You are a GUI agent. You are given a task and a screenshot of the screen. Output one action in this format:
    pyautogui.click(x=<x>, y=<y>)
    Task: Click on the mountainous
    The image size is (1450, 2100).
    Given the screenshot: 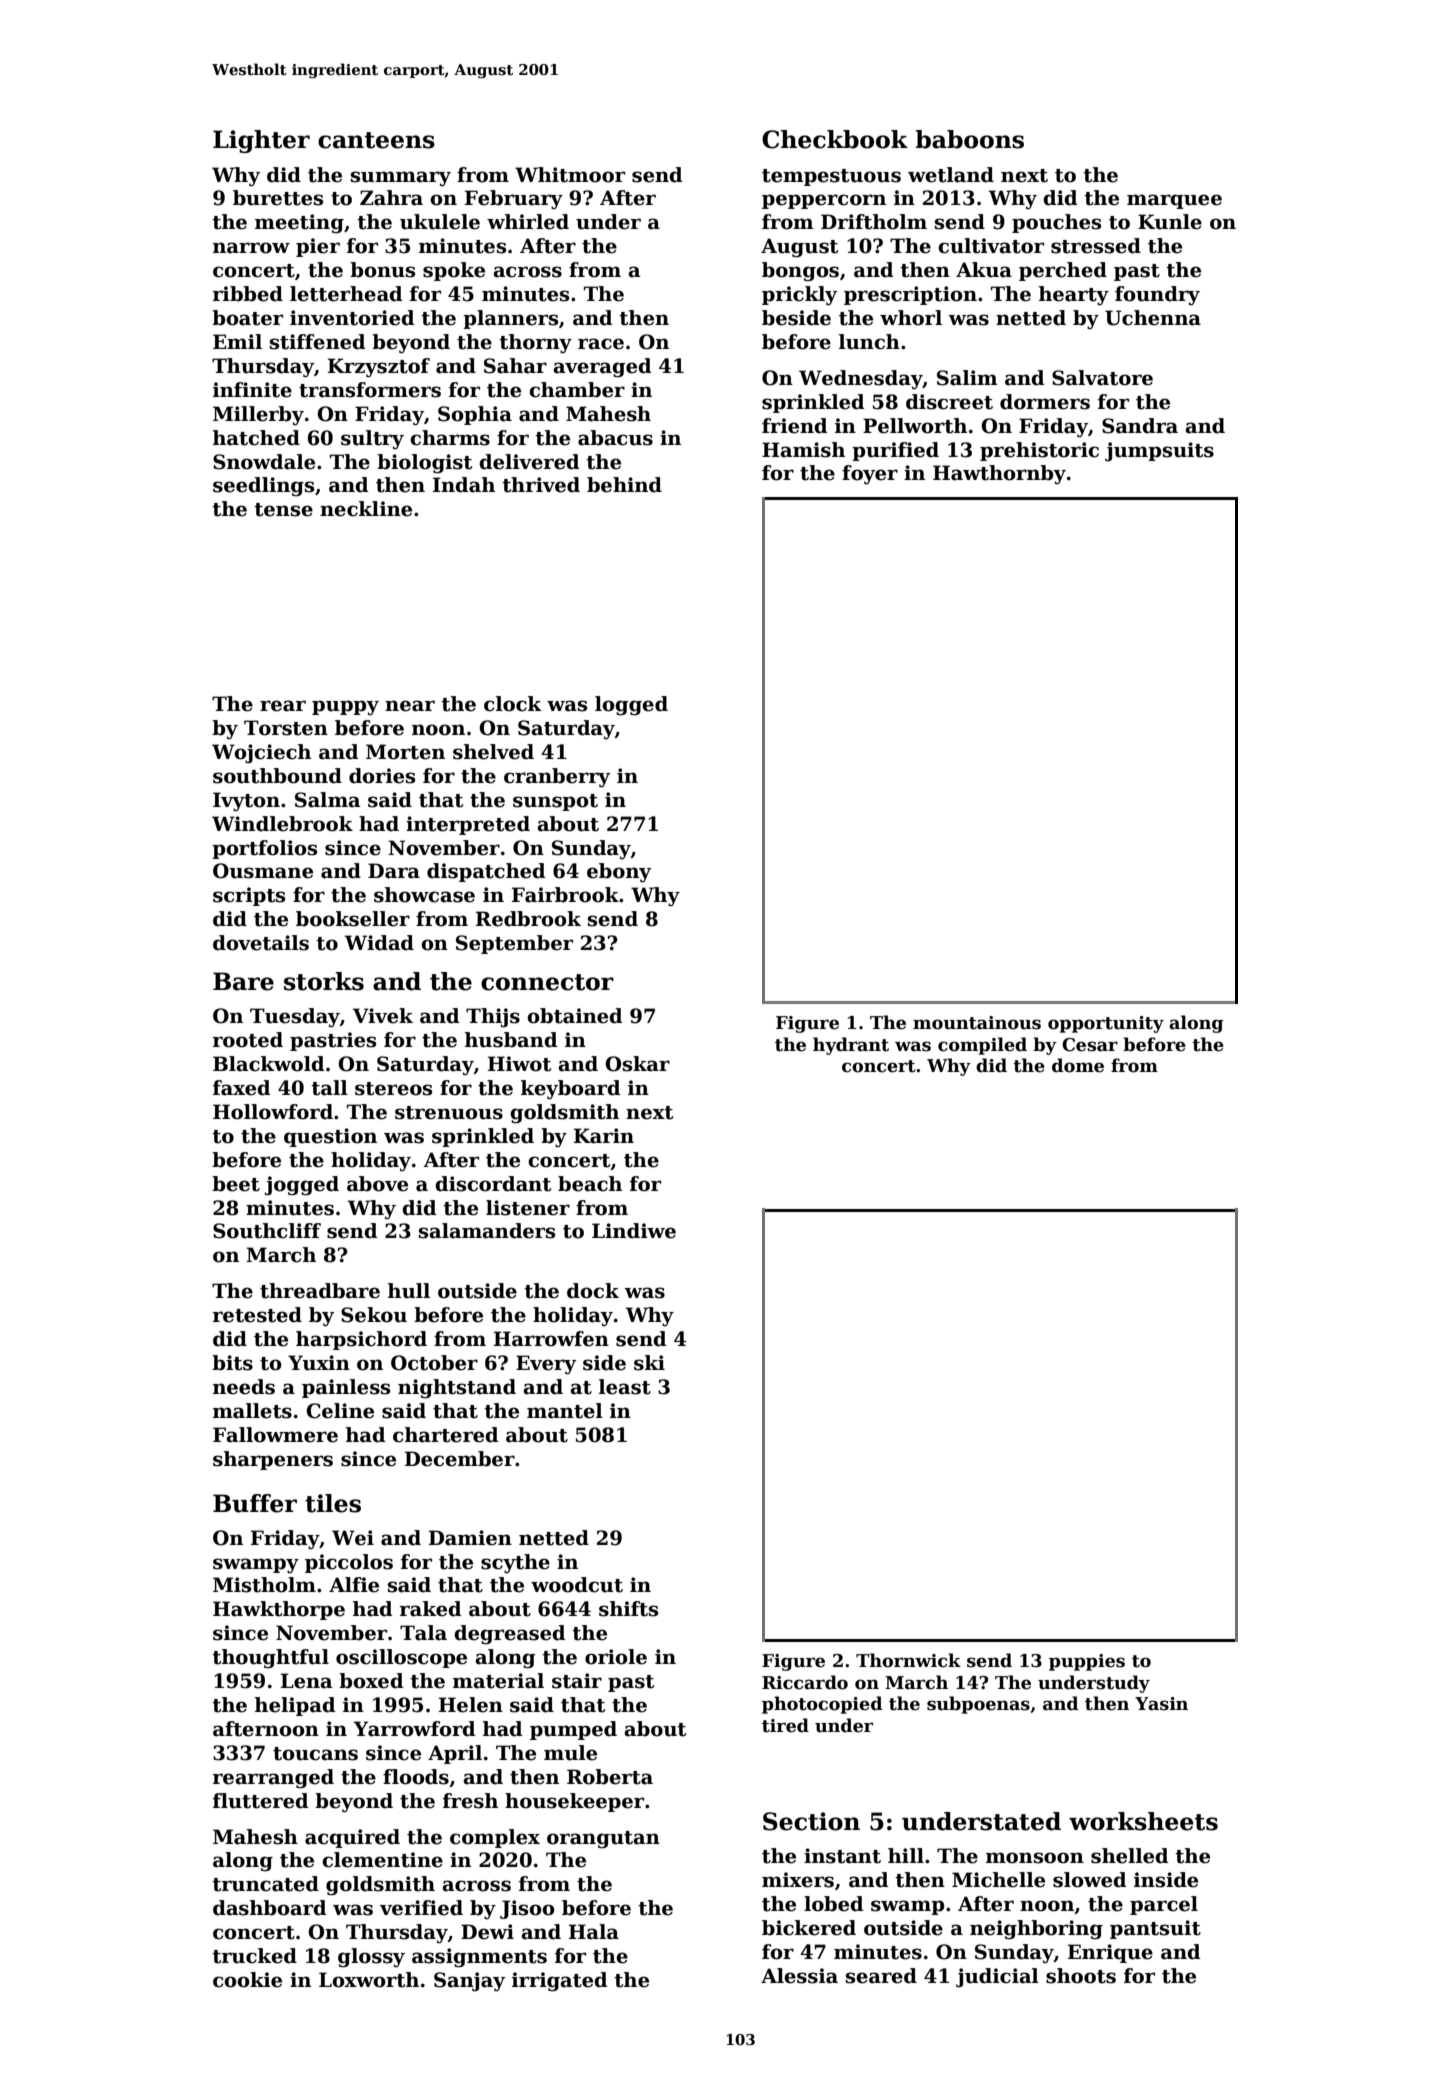 What is the action you would take?
    pyautogui.click(x=977, y=1023)
